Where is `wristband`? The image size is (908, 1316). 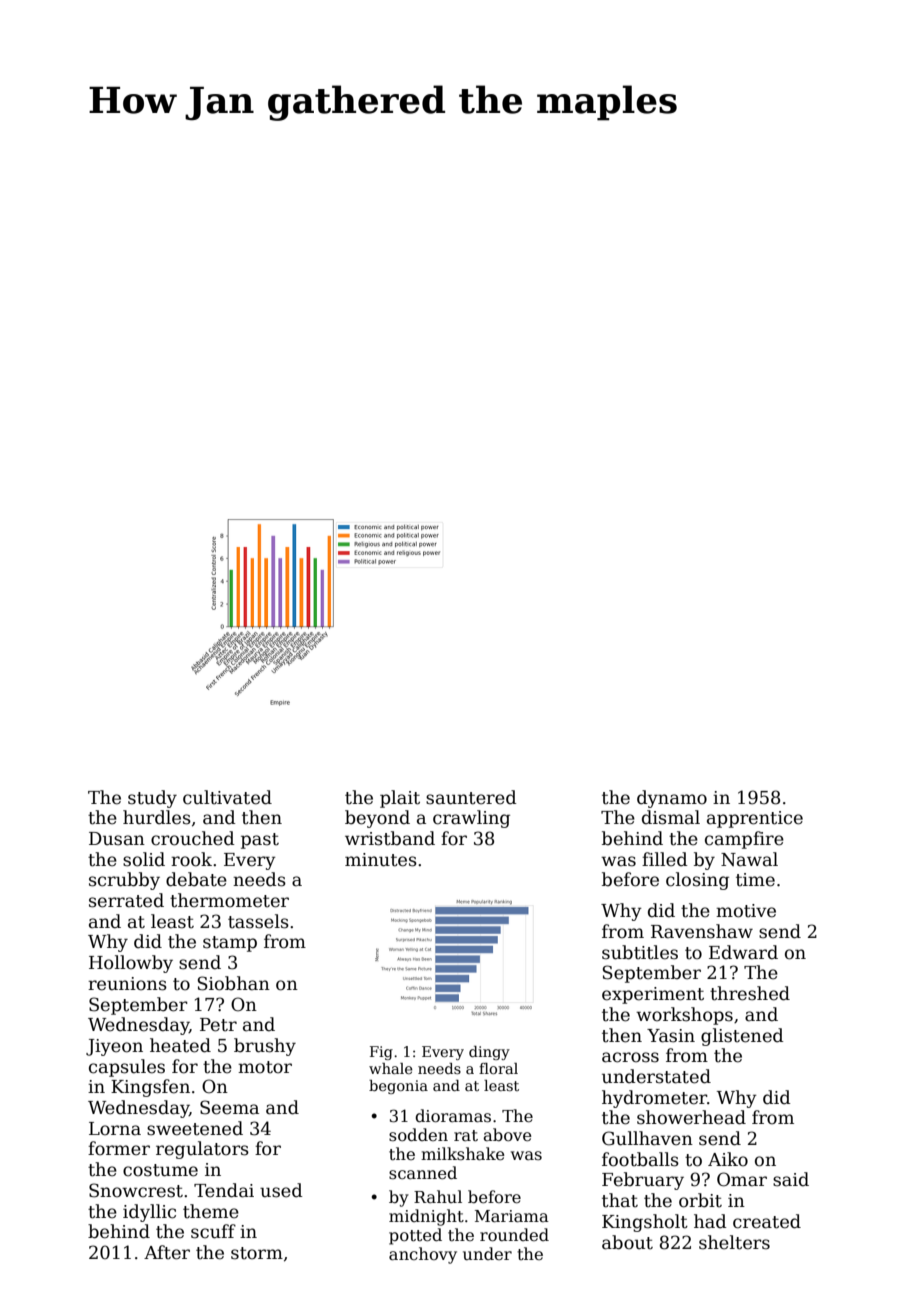
wristband is located at coordinates (390, 838).
